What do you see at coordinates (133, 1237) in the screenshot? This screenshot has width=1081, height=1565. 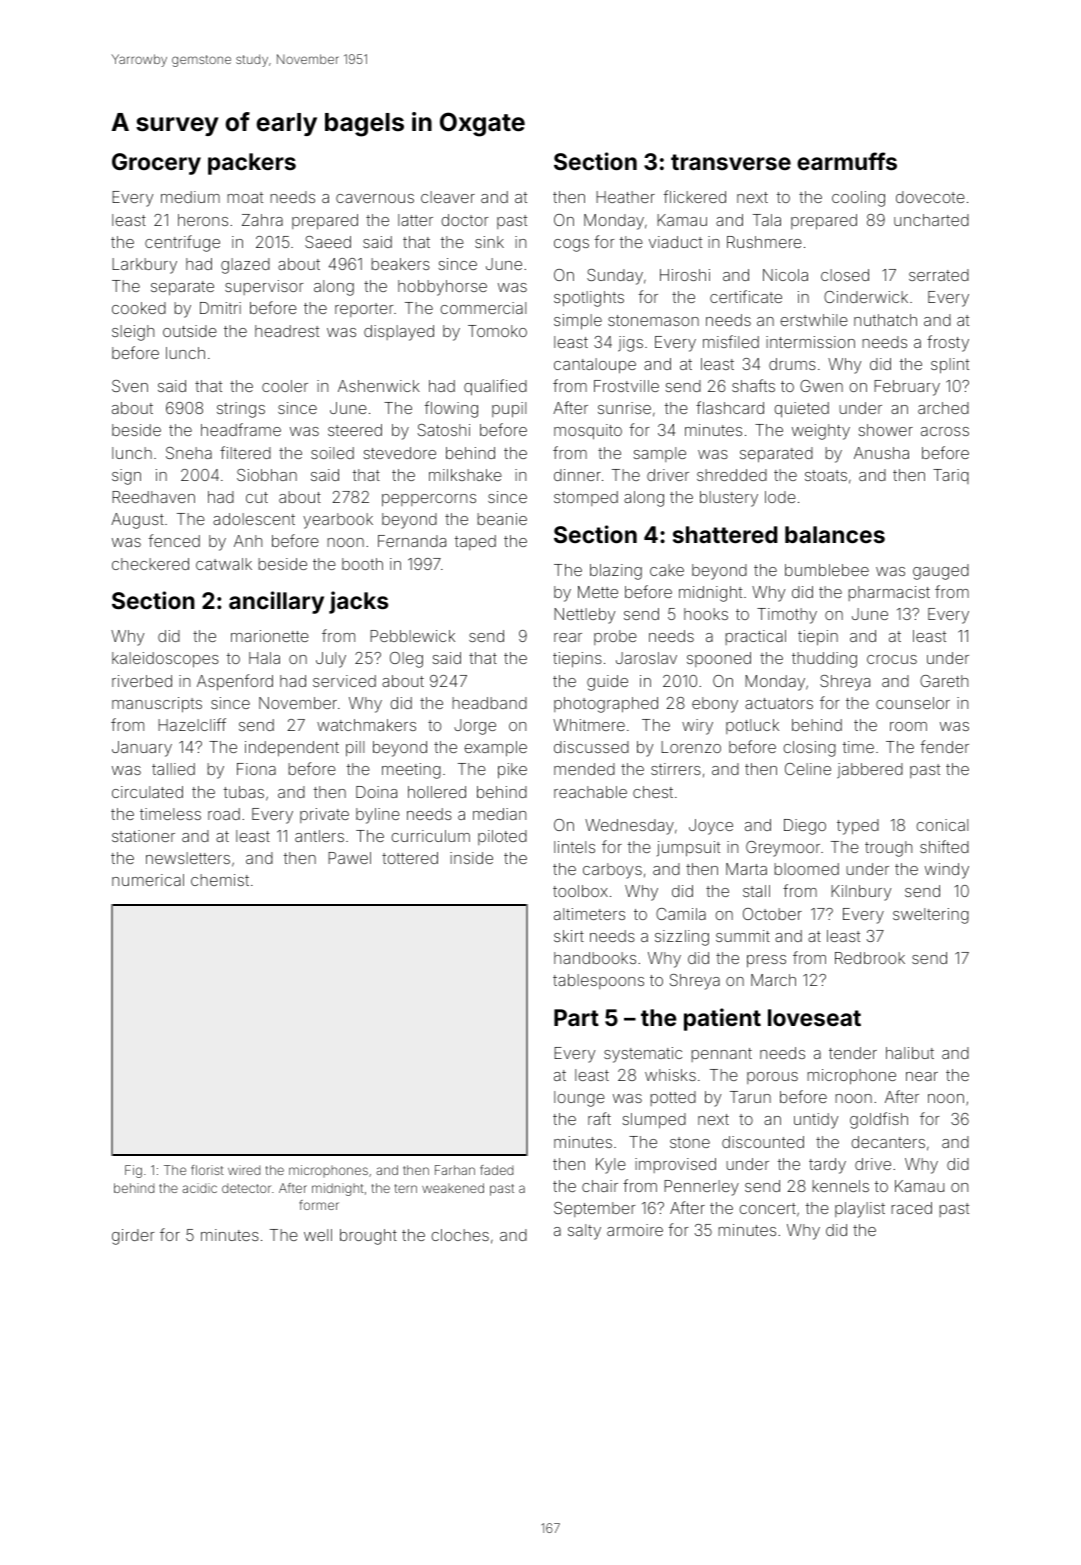 I see `girder` at bounding box center [133, 1237].
